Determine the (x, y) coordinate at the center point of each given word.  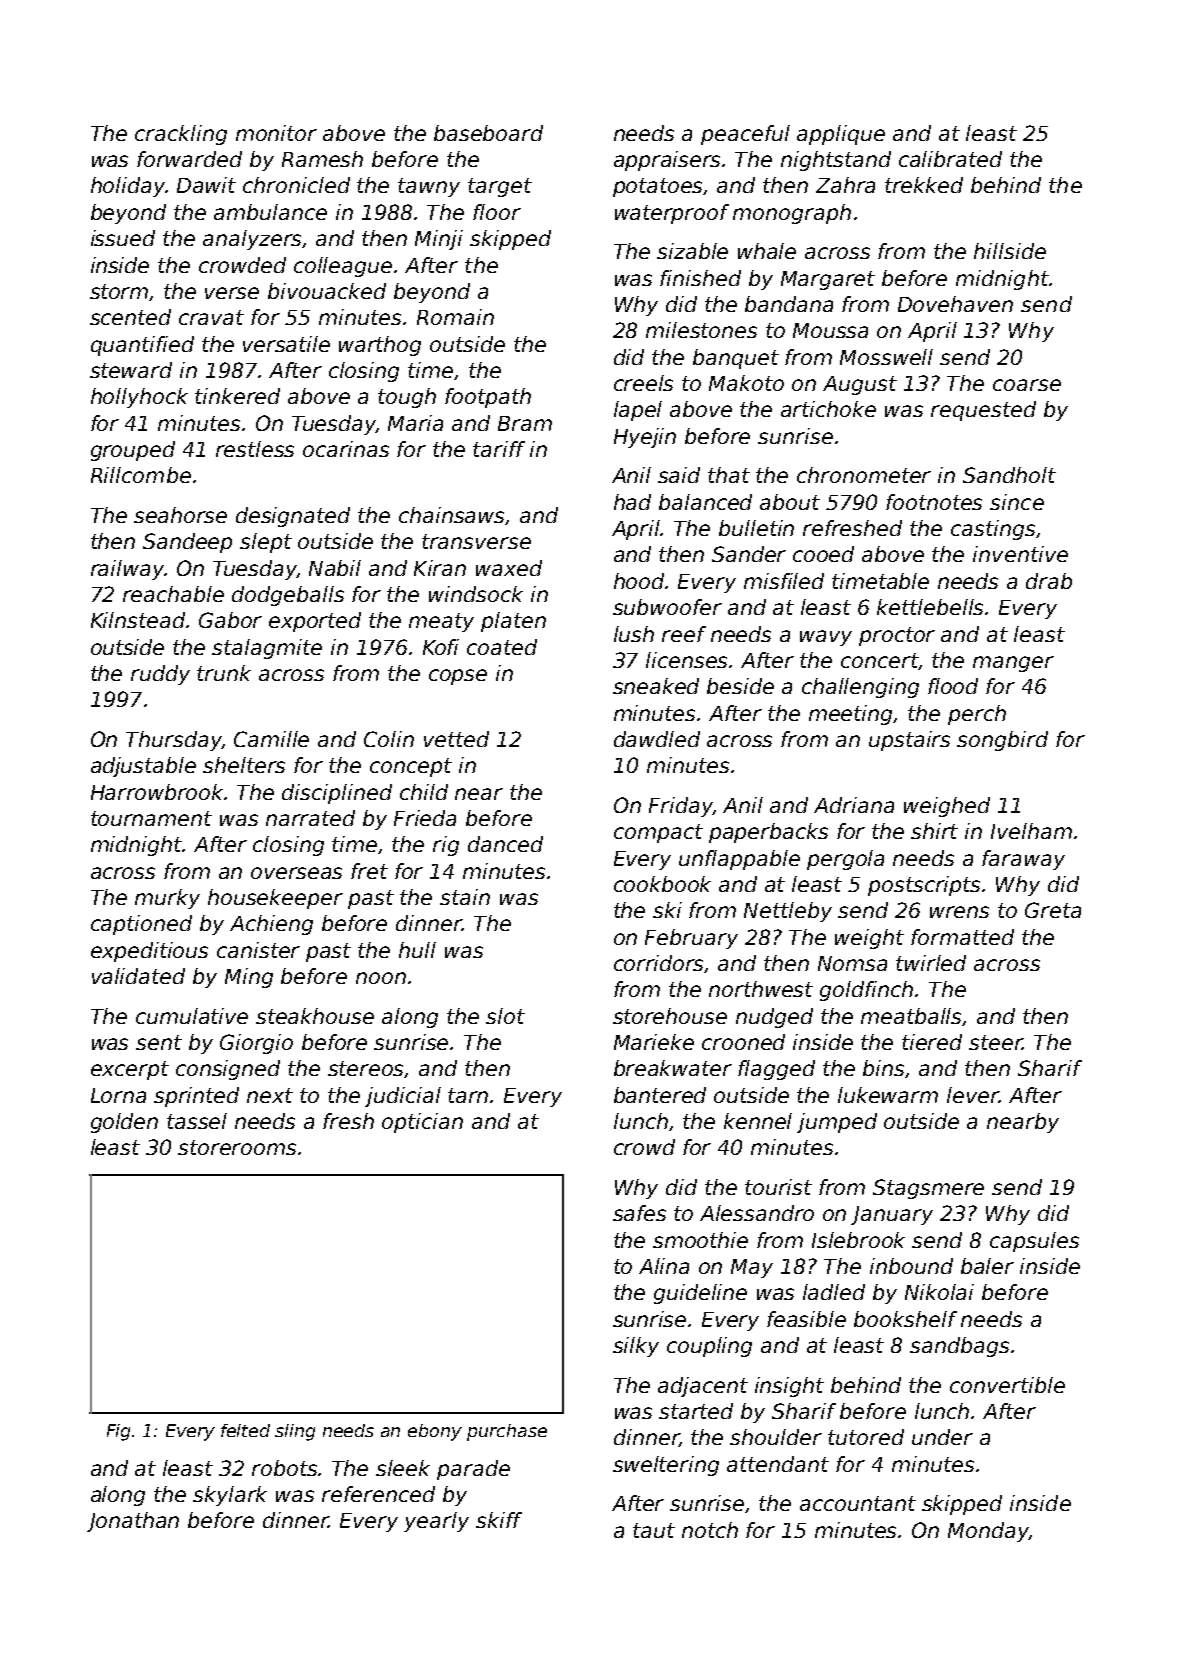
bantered (660, 1095)
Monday (988, 1532)
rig (446, 846)
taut (654, 1530)
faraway (1023, 860)
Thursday (174, 741)
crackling (181, 135)
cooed (823, 554)
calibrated (950, 159)
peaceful (745, 135)
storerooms (237, 1147)
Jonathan (133, 1522)
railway (127, 570)
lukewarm (888, 1095)
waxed (509, 568)
